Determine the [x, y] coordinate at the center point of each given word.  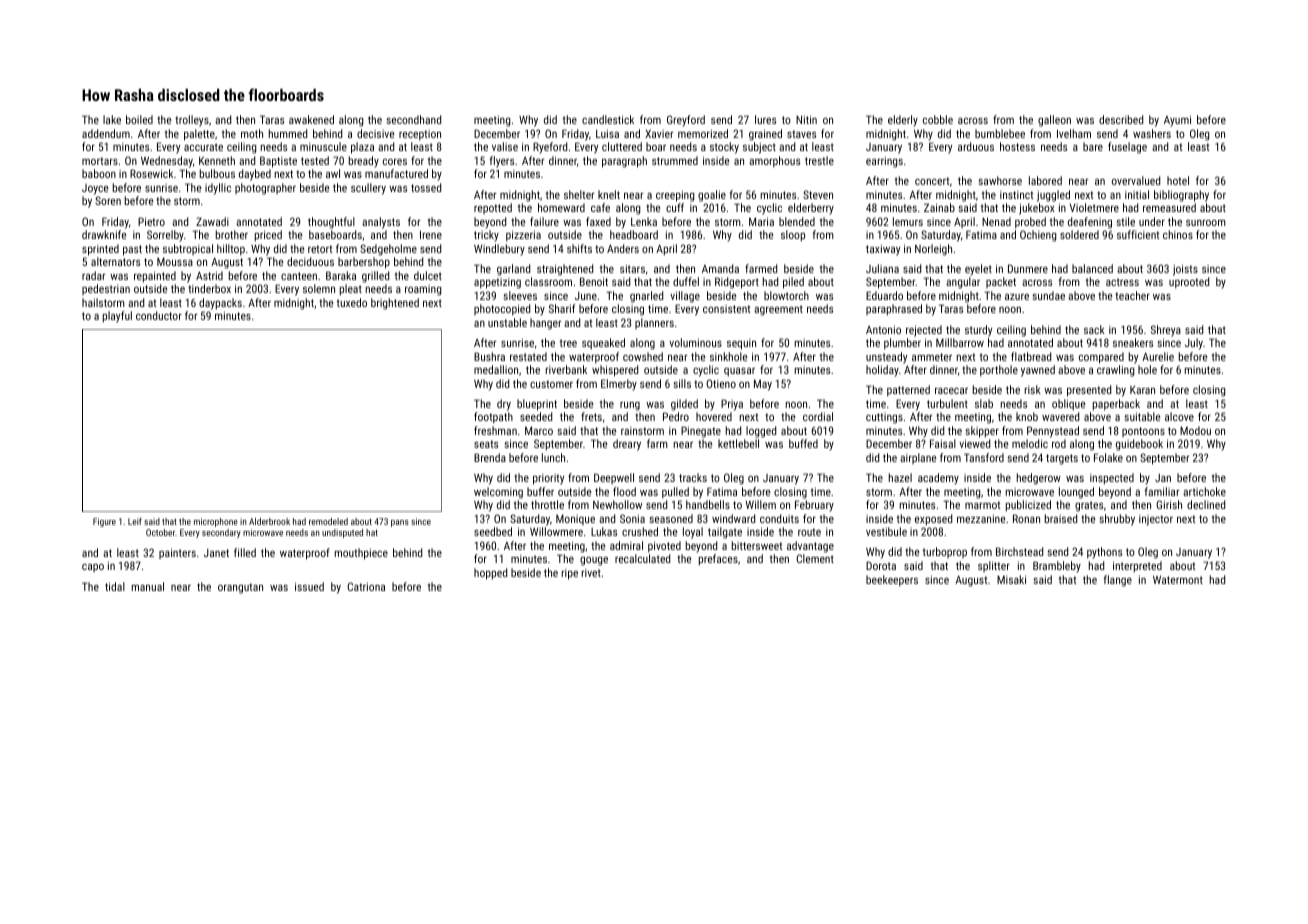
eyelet [978, 270]
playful [117, 317]
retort [320, 249]
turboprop [945, 552]
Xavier [659, 133]
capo [93, 568]
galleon [1054, 121]
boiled [139, 119]
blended [797, 221]
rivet [591, 573]
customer [551, 384]
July [1194, 344]
